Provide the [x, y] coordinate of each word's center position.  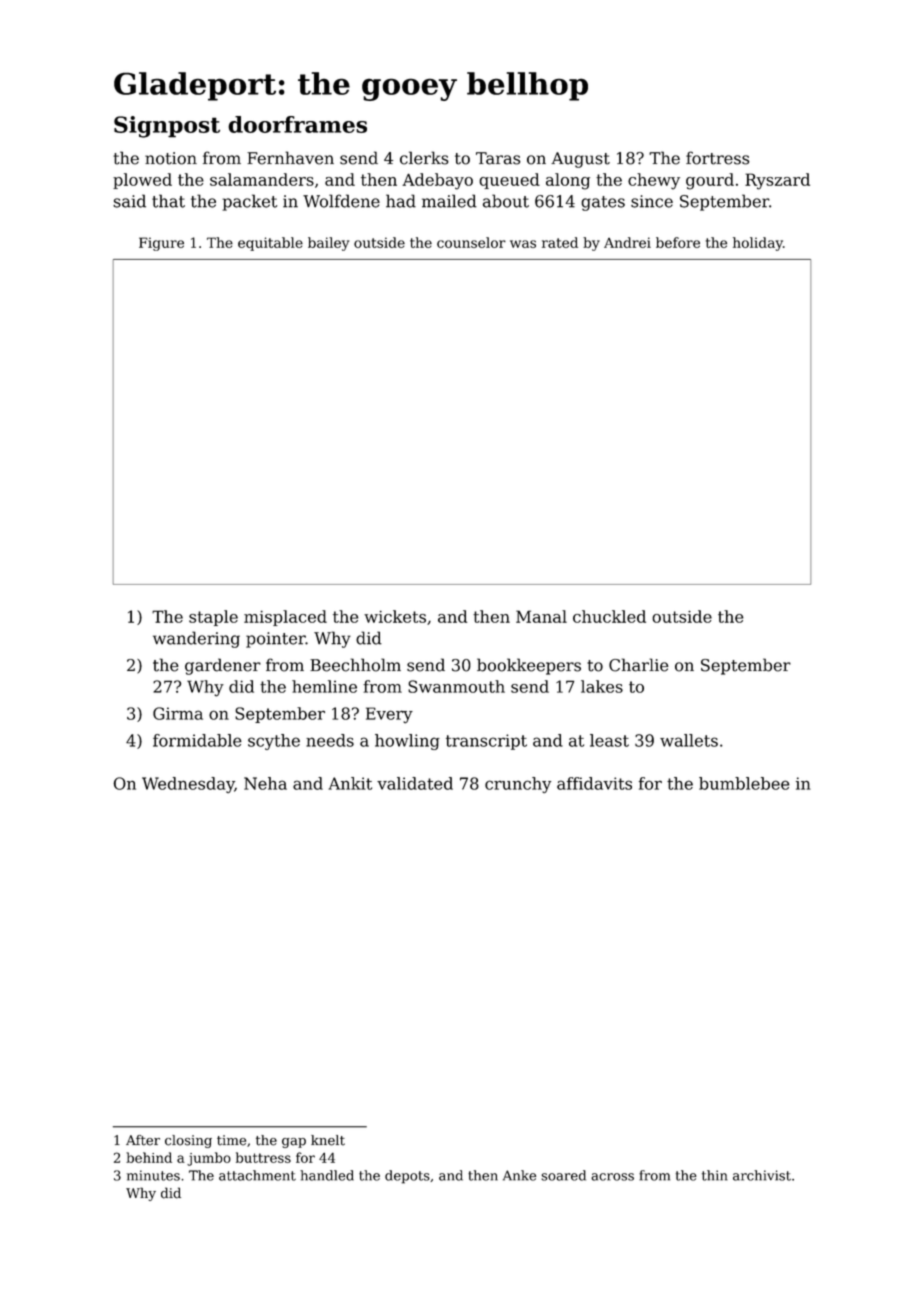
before [678, 242]
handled [327, 1175]
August [580, 160]
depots [407, 1177]
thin [714, 1175]
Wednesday [188, 785]
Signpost [167, 127]
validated [415, 783]
